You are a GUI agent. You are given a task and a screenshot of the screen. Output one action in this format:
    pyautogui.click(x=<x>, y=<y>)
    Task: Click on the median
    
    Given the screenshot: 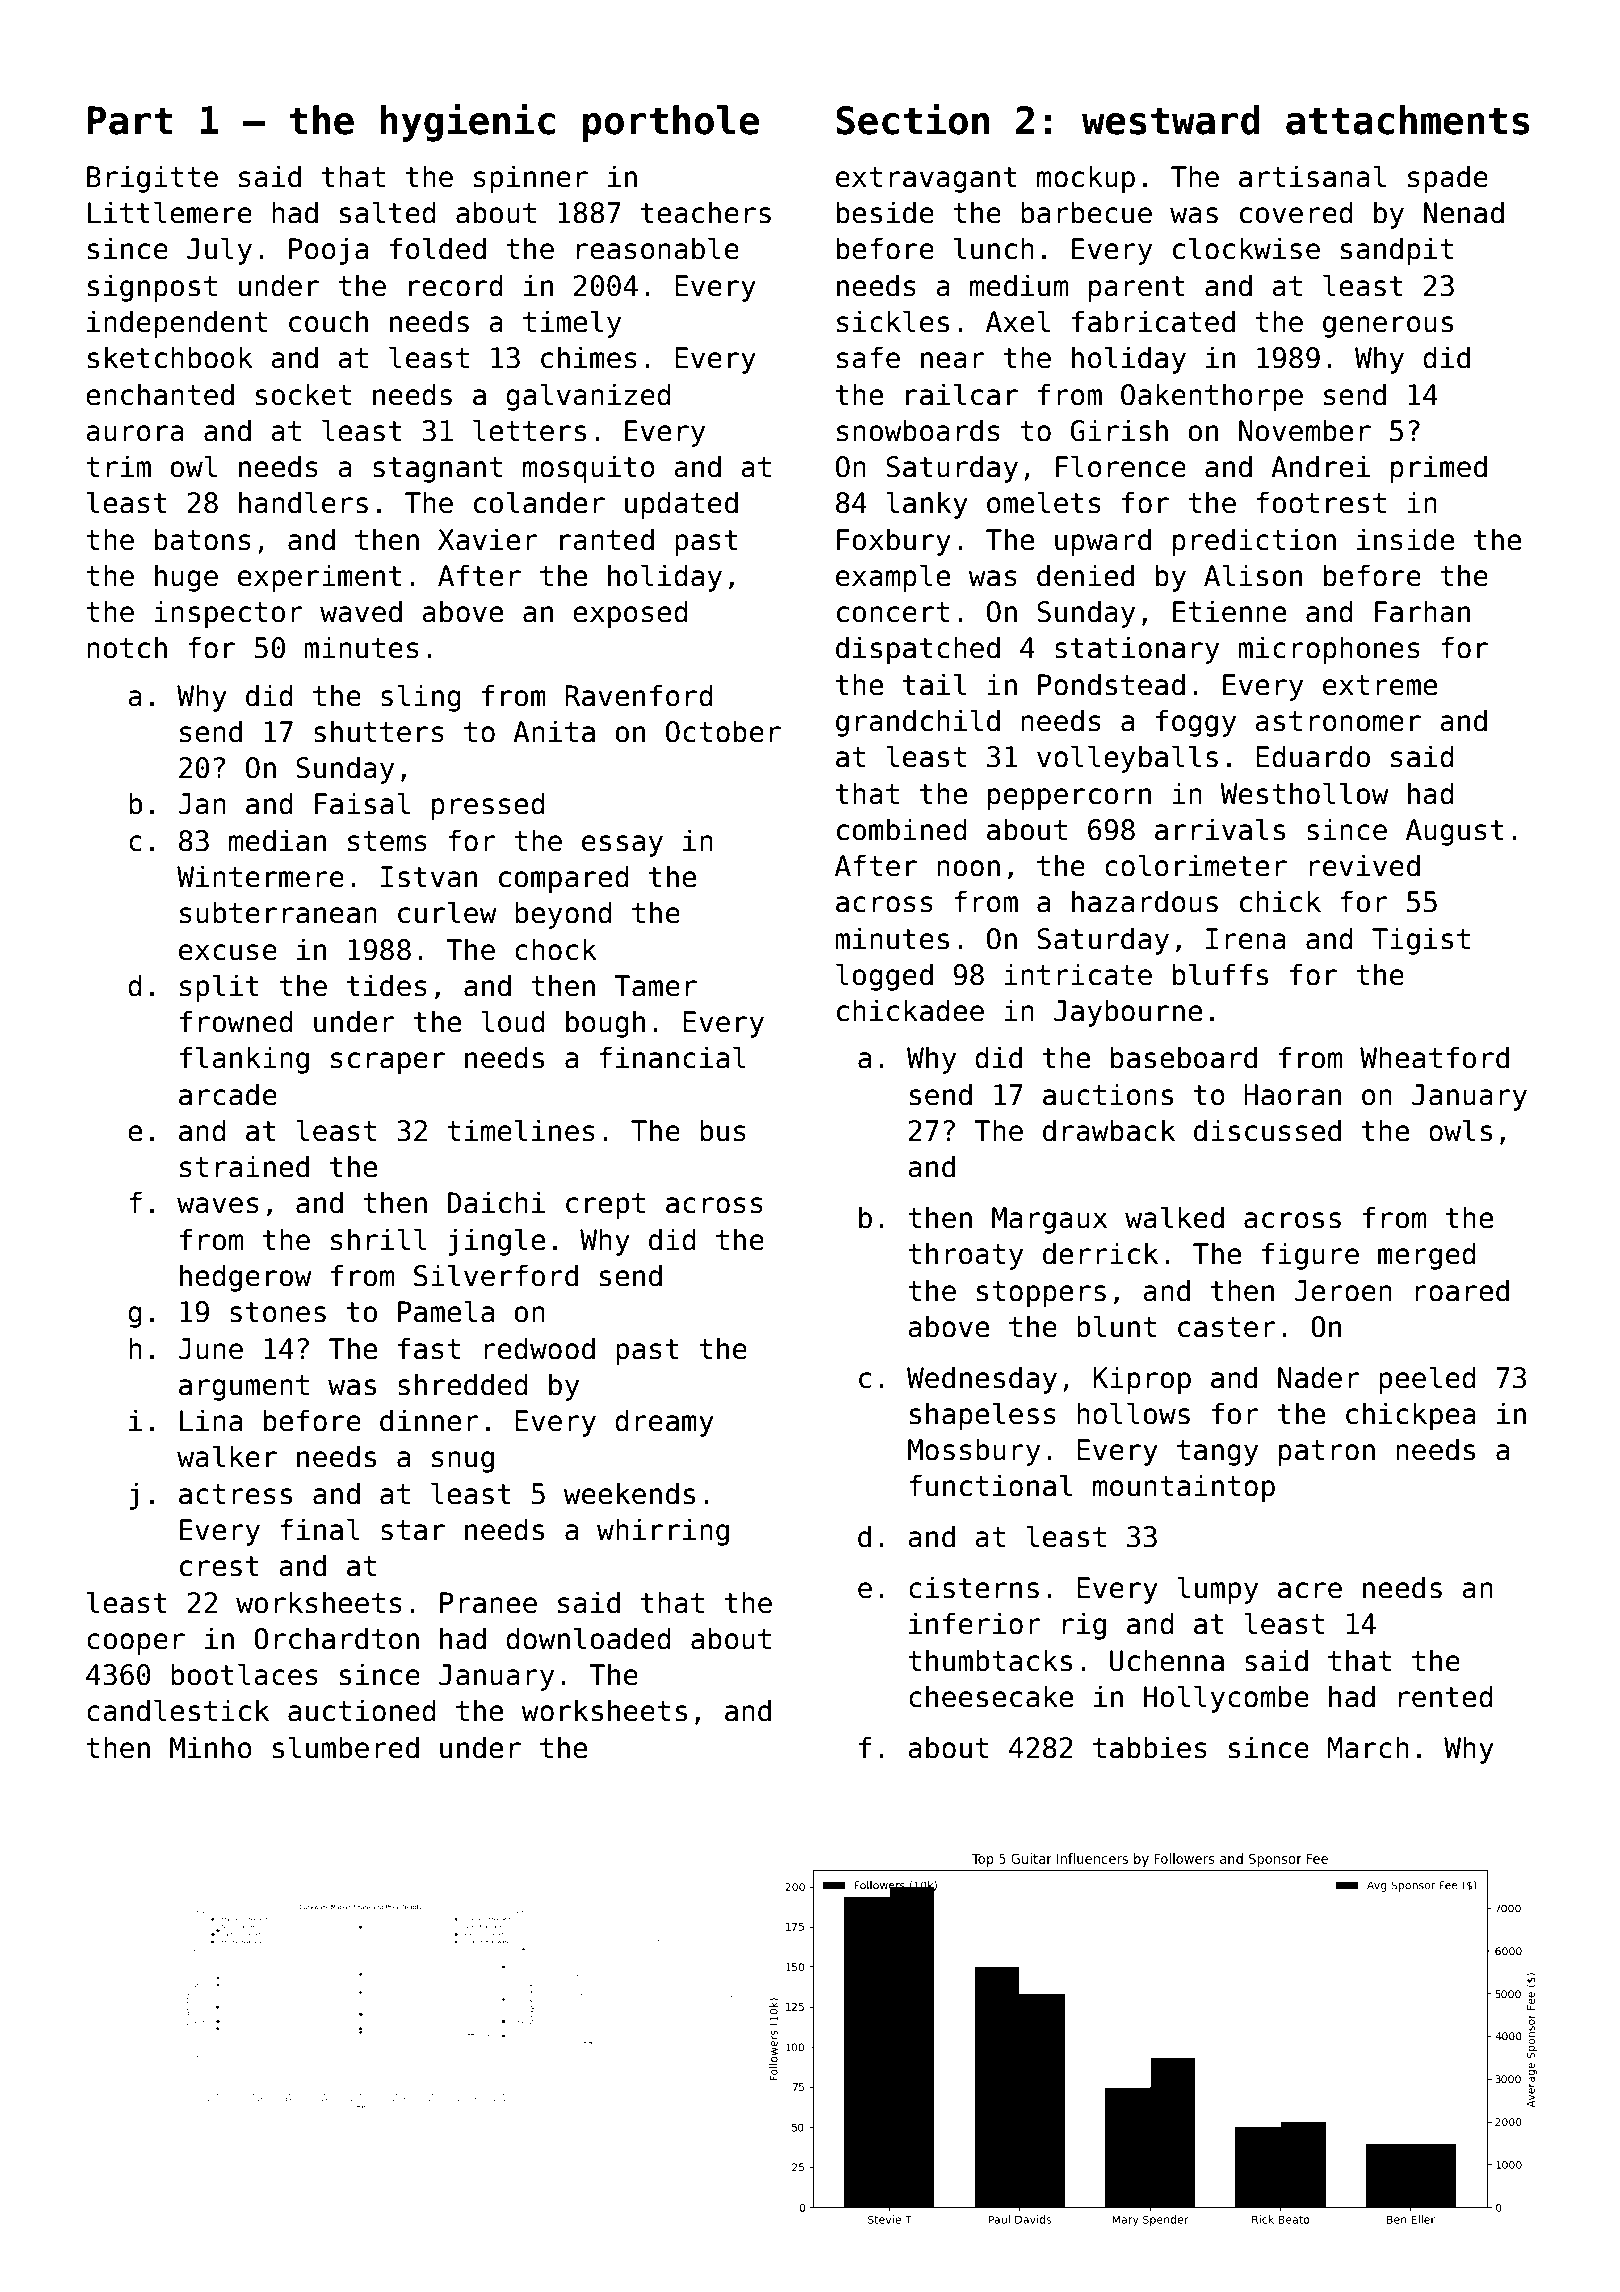 What is the action you would take?
    pyautogui.click(x=277, y=840)
